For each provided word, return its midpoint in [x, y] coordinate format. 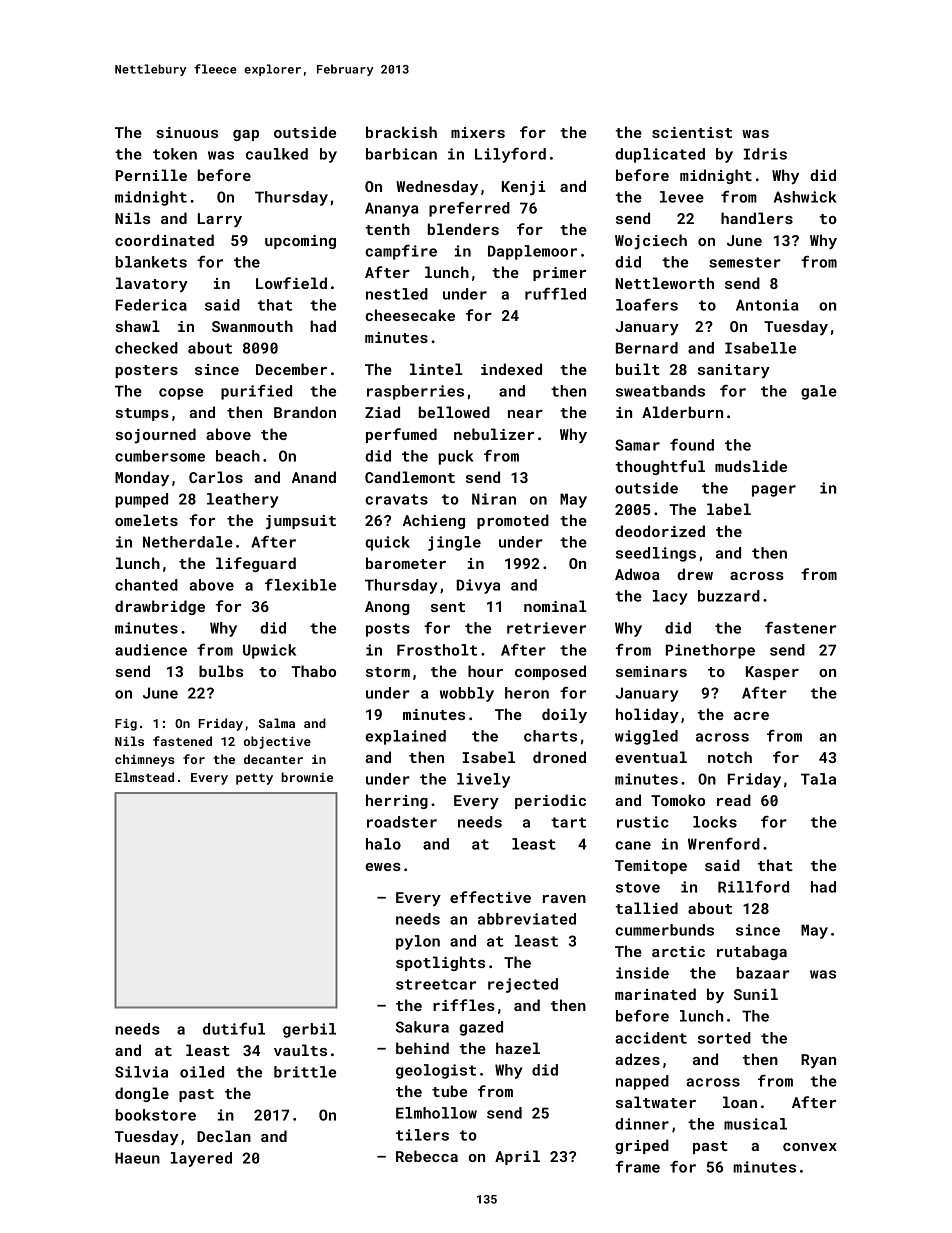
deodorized [660, 531]
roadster [402, 822]
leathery [243, 500]
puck [456, 457]
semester [745, 262]
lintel [436, 369]
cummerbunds [664, 930]
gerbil [309, 1030]
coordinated [164, 240]
